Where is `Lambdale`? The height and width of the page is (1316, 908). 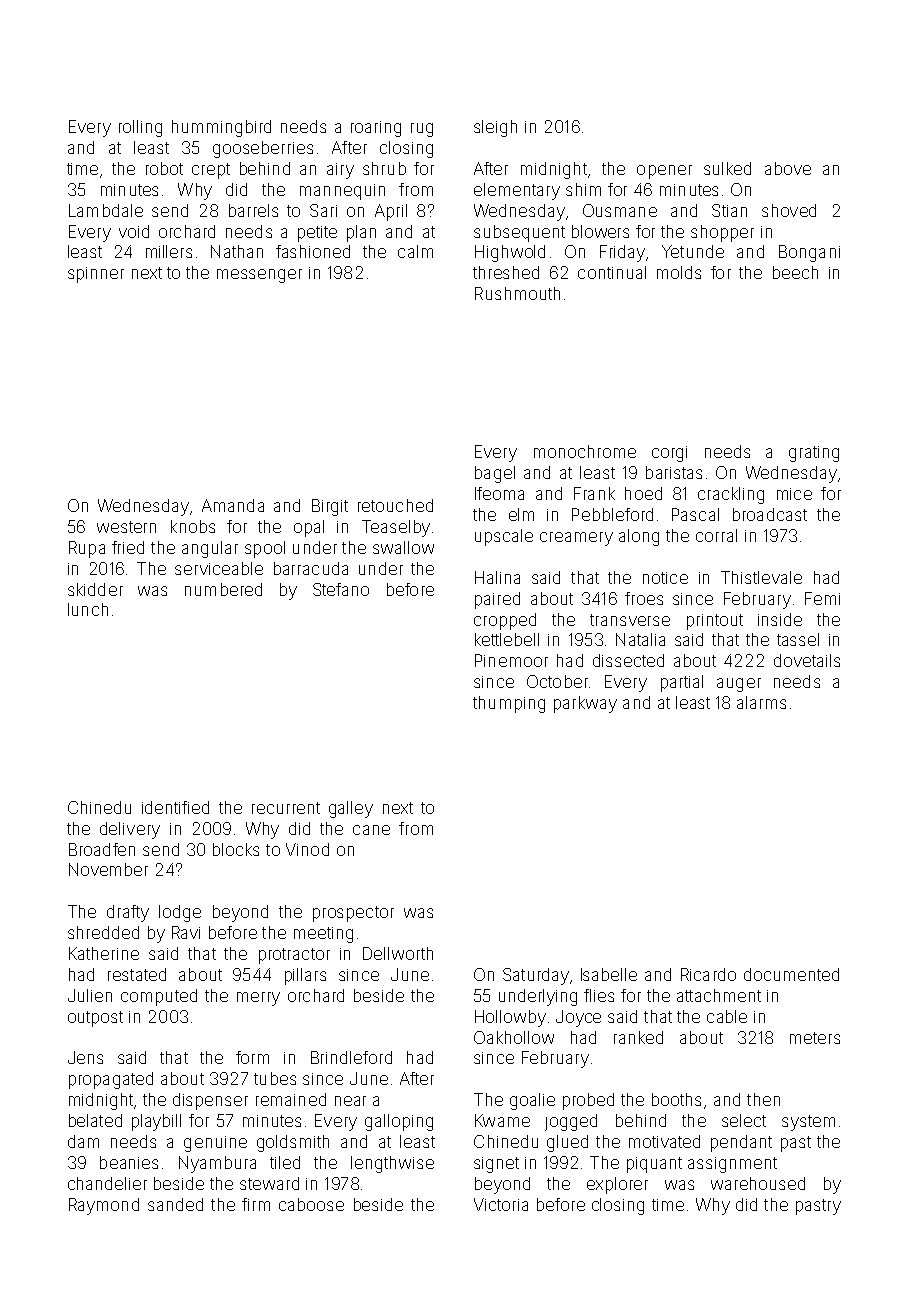
Lambdale is located at coordinates (106, 210).
